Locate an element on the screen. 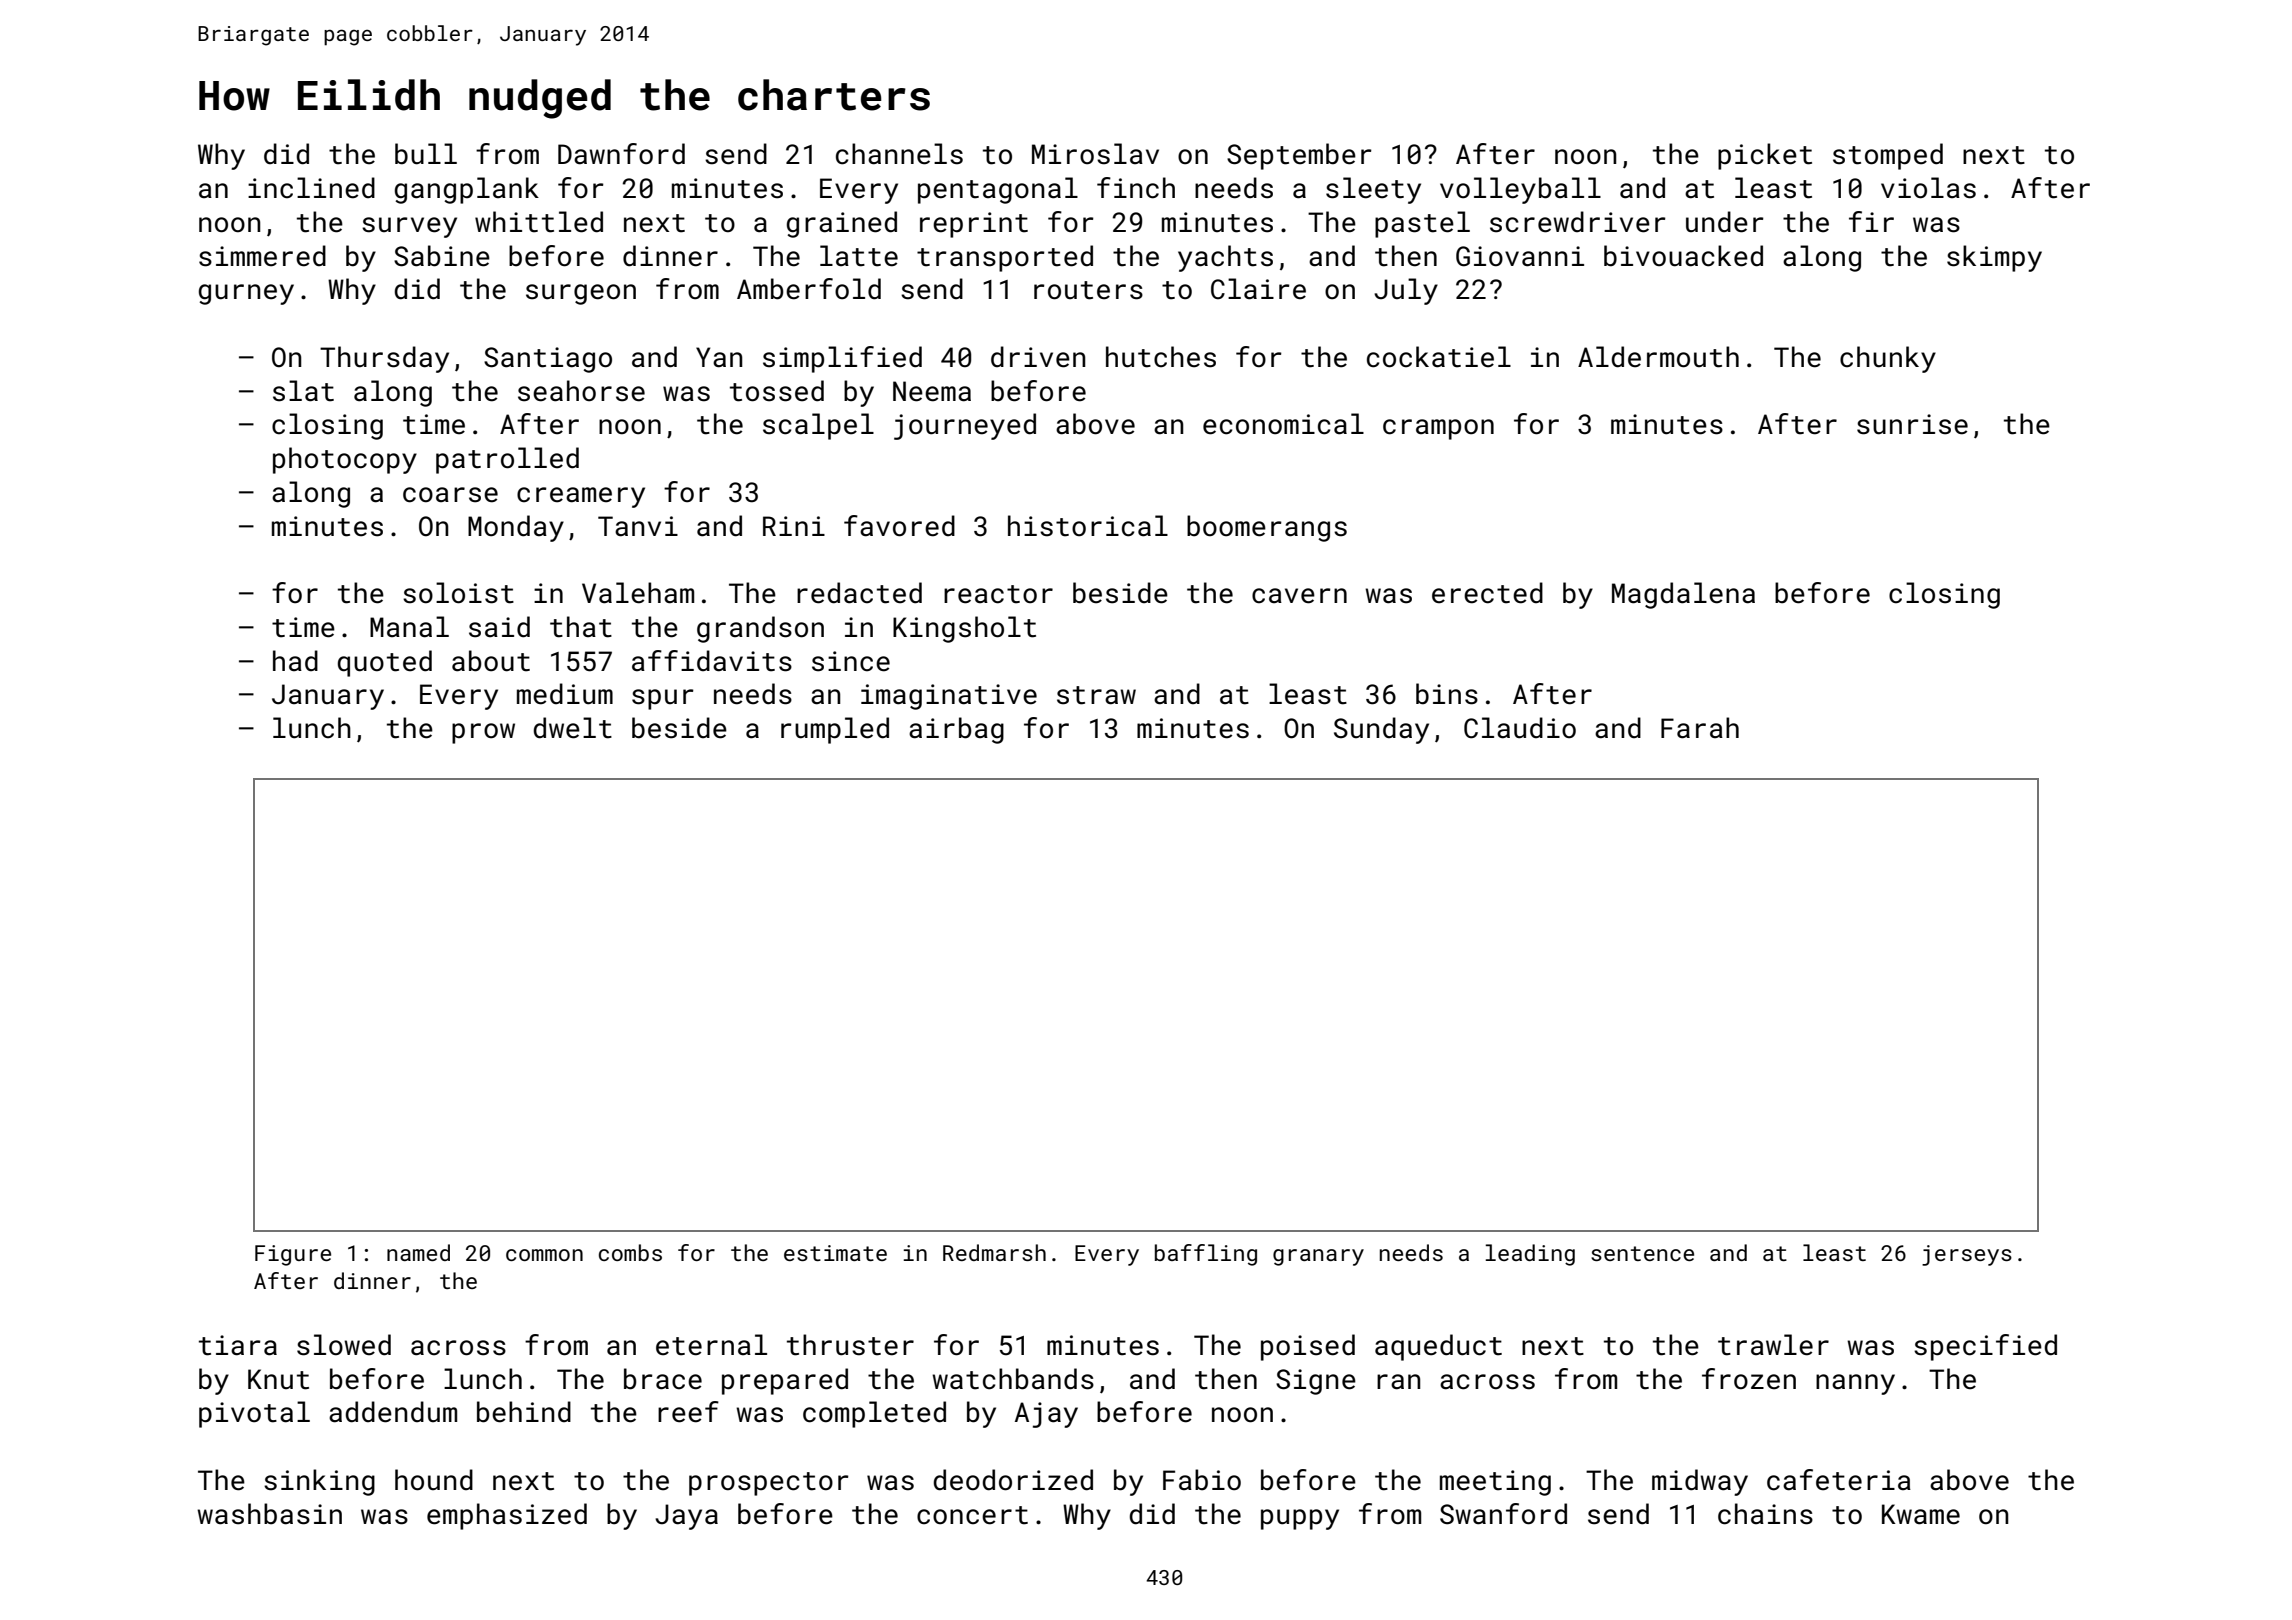  washbasin is located at coordinates (269, 1514).
